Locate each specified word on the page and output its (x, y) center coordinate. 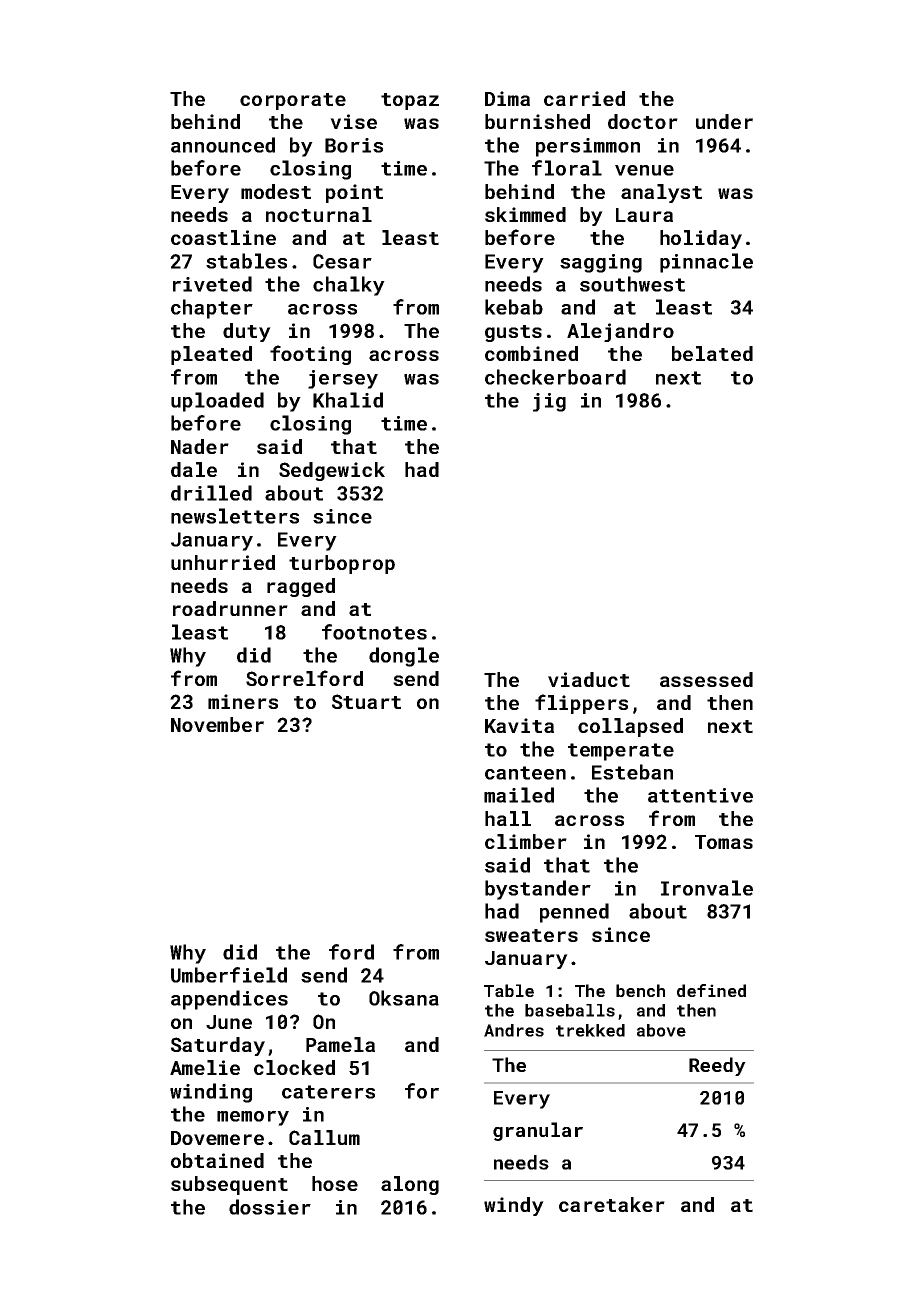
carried (584, 98)
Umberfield (229, 975)
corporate (293, 101)
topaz (410, 101)
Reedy (717, 1066)
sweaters (531, 935)
